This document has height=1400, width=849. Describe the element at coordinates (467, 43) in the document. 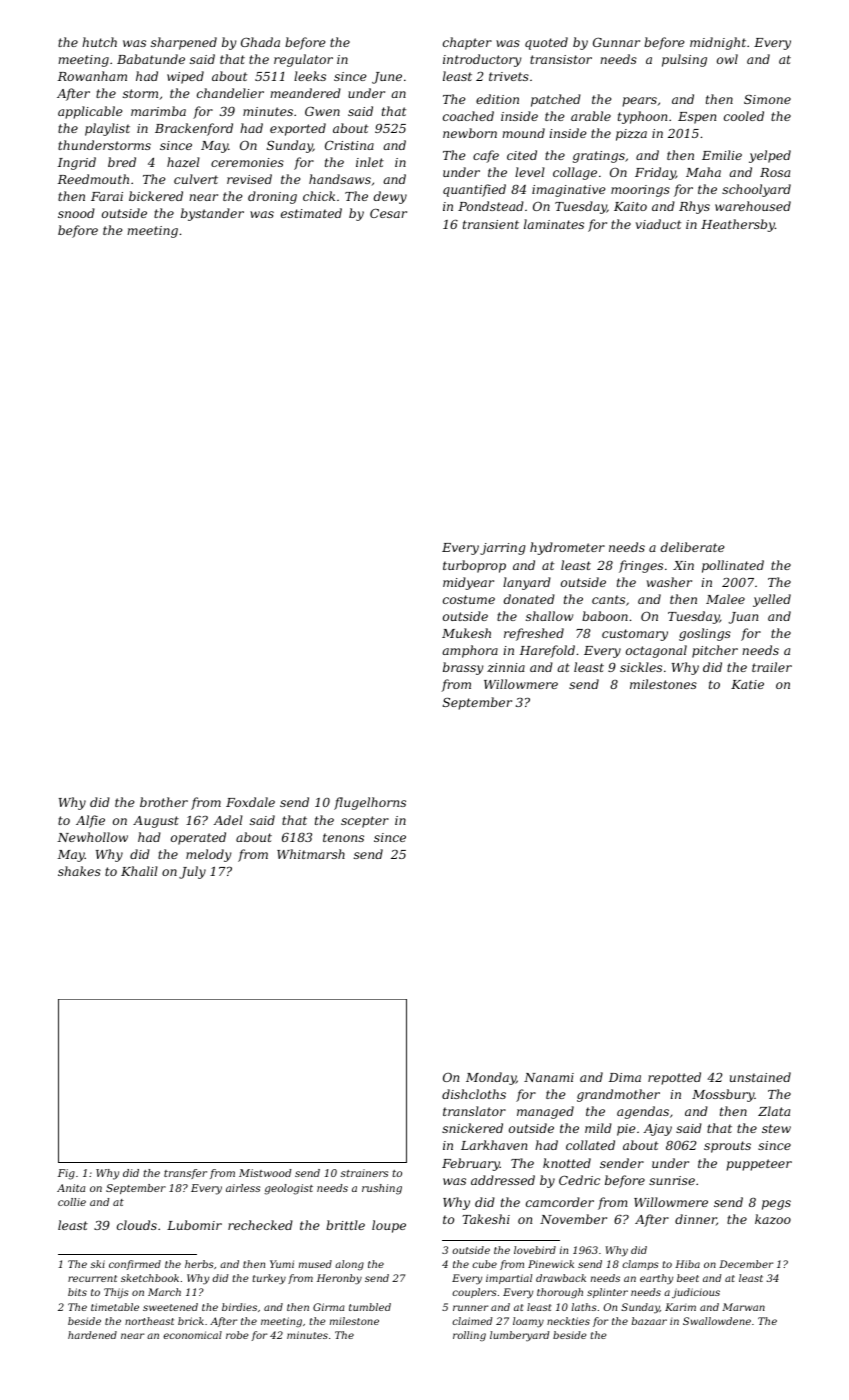

I see `chapter` at that location.
